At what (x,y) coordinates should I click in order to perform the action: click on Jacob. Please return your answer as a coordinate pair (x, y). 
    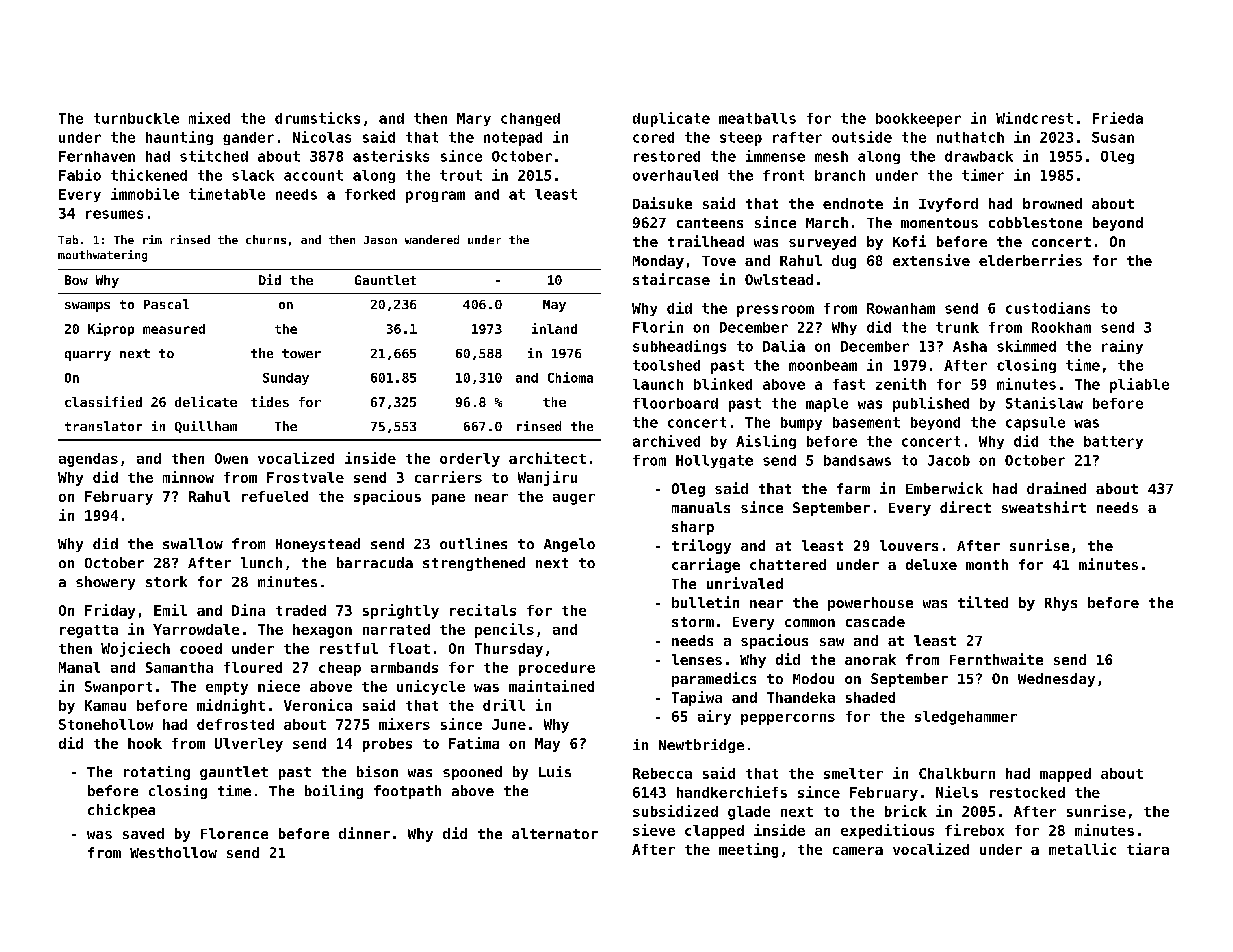
    Looking at the image, I should click on (949, 460).
